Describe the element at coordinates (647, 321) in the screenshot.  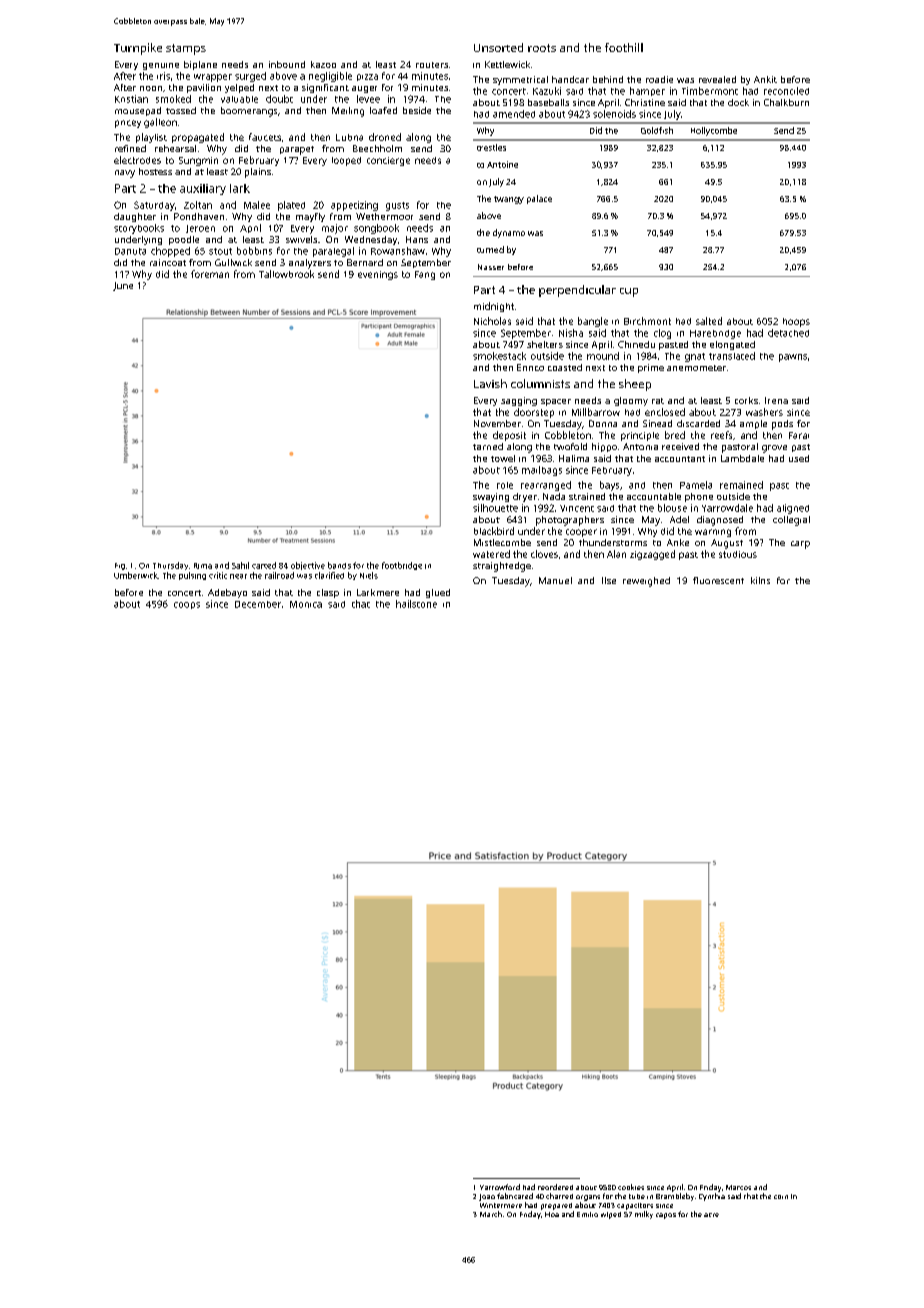
I see `Birchmont` at that location.
